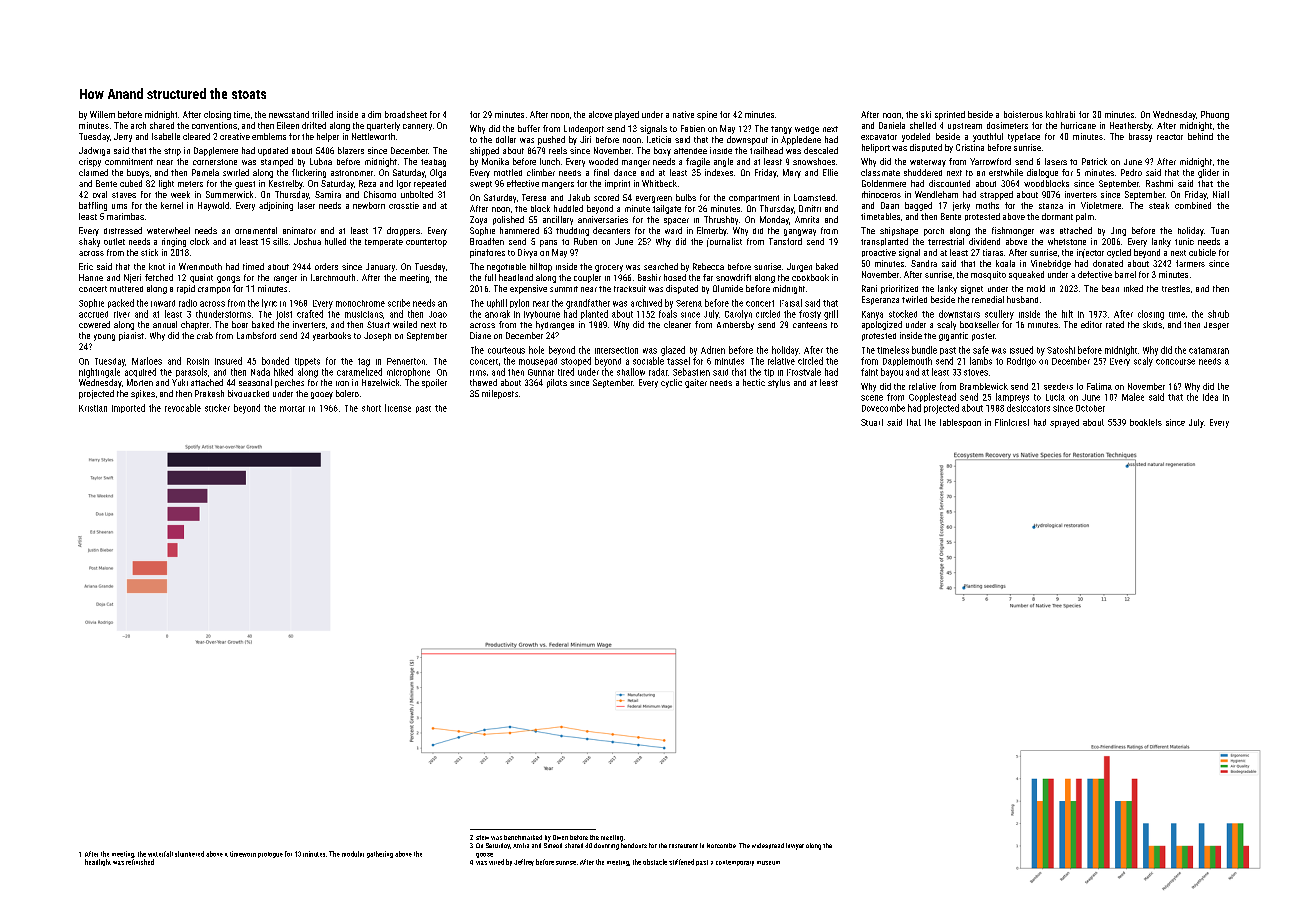 This screenshot has height=924, width=1308. Describe the element at coordinates (795, 846) in the screenshot. I see `lawyer` at that location.
